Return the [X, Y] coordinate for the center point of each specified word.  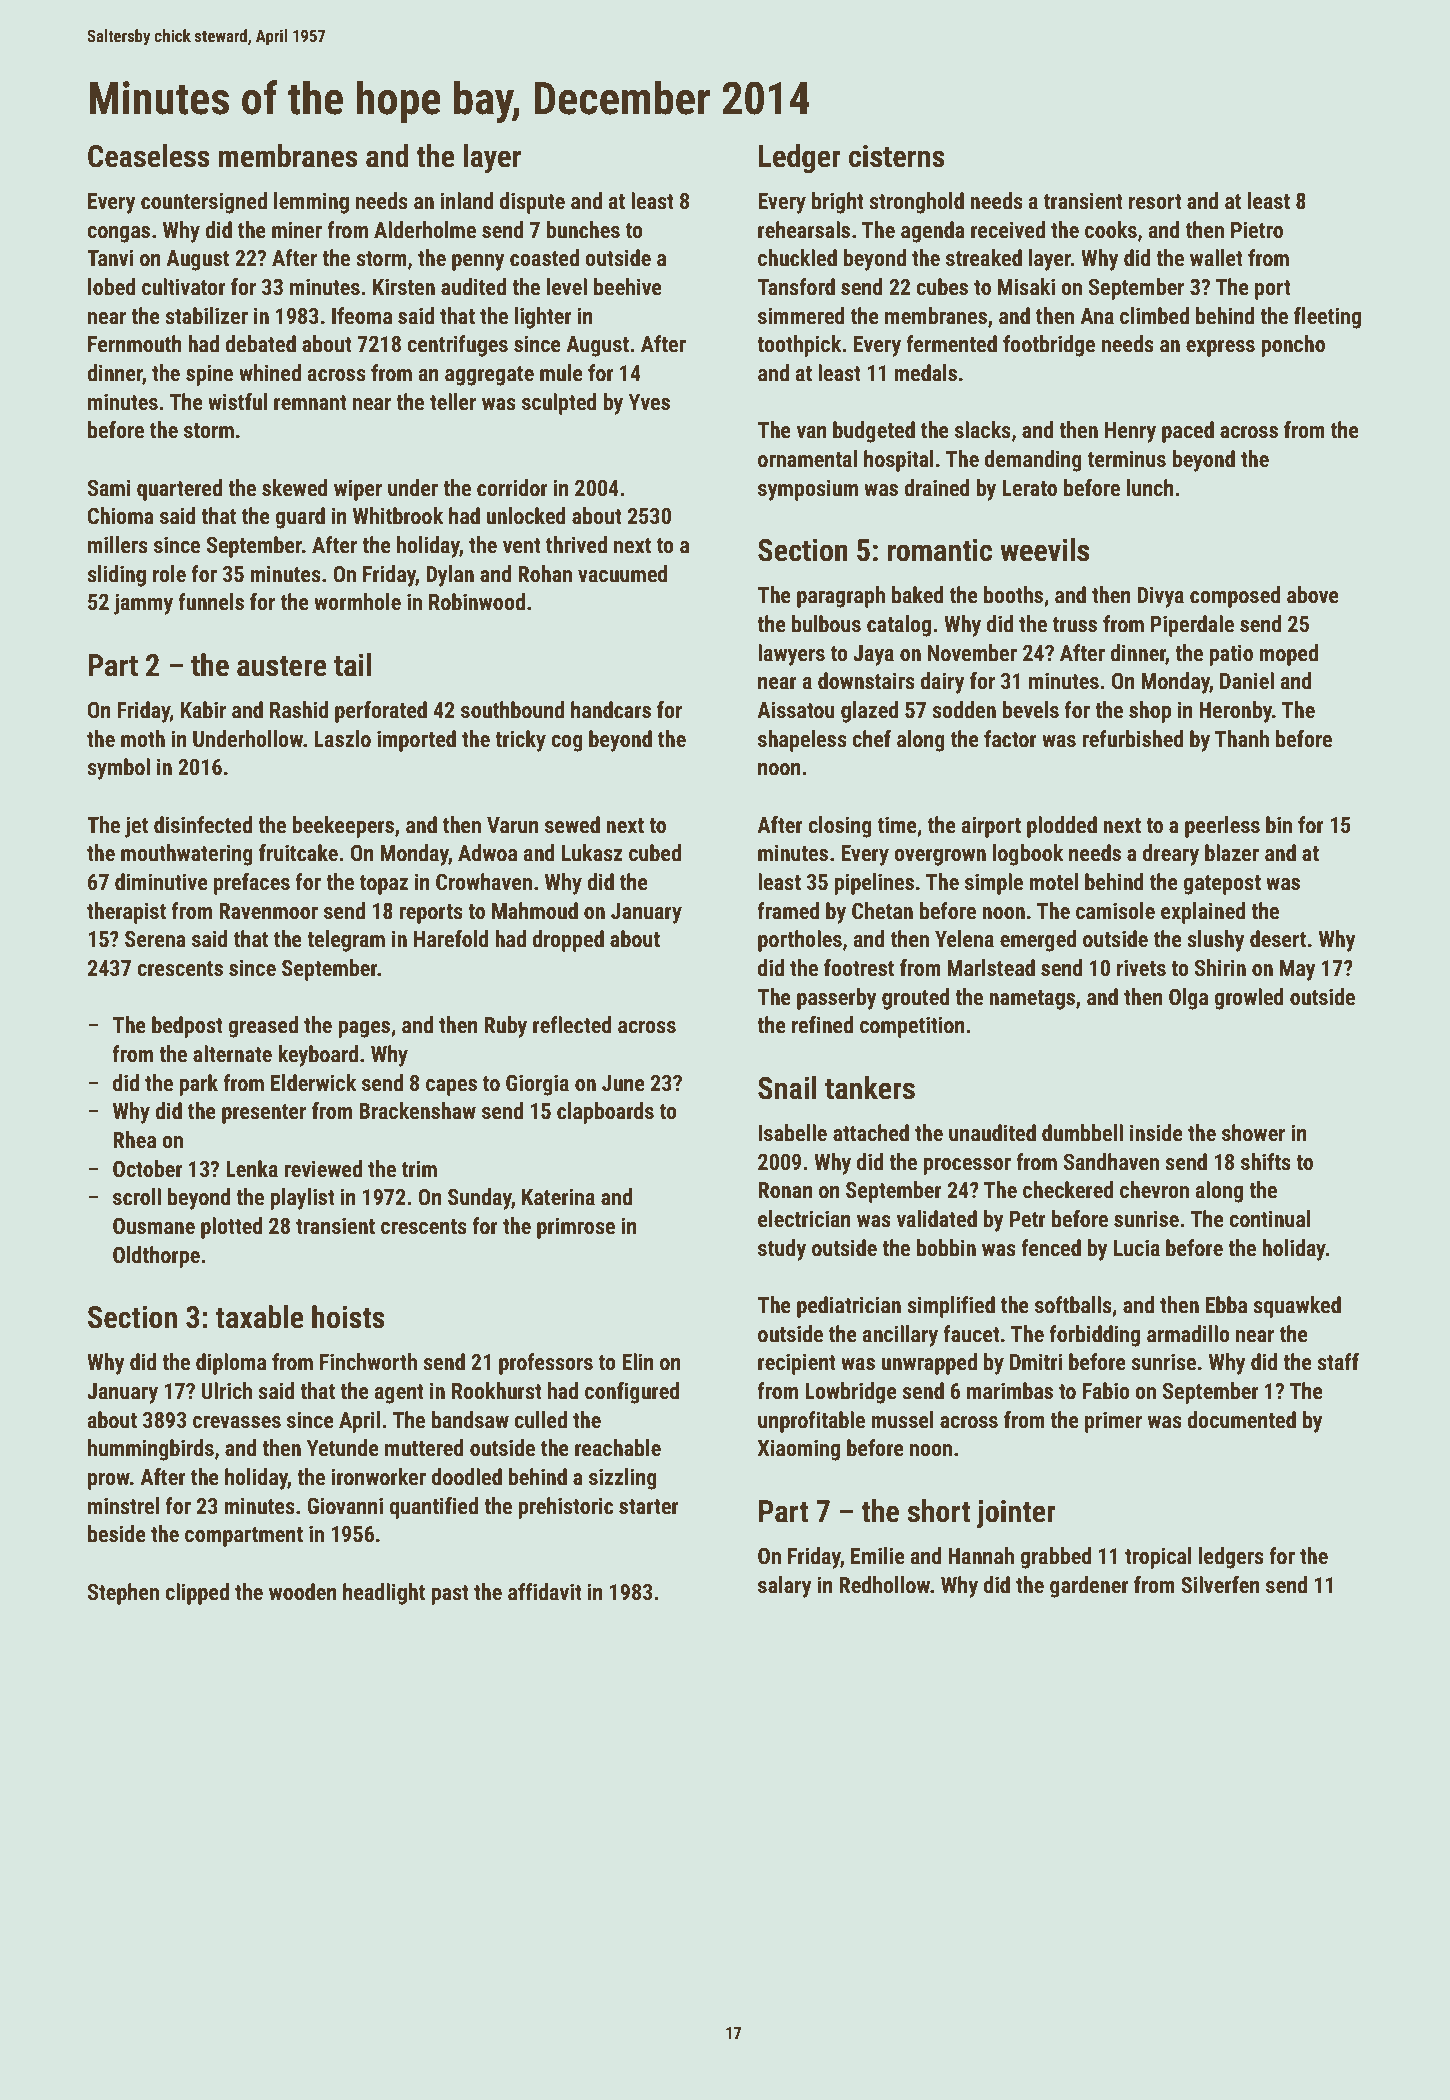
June [623, 1083]
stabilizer [207, 316]
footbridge [1049, 346]
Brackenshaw [417, 1111]
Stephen [123, 1594]
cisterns [897, 156]
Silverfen [1220, 1585]
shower [1253, 1133]
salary [785, 1587]
